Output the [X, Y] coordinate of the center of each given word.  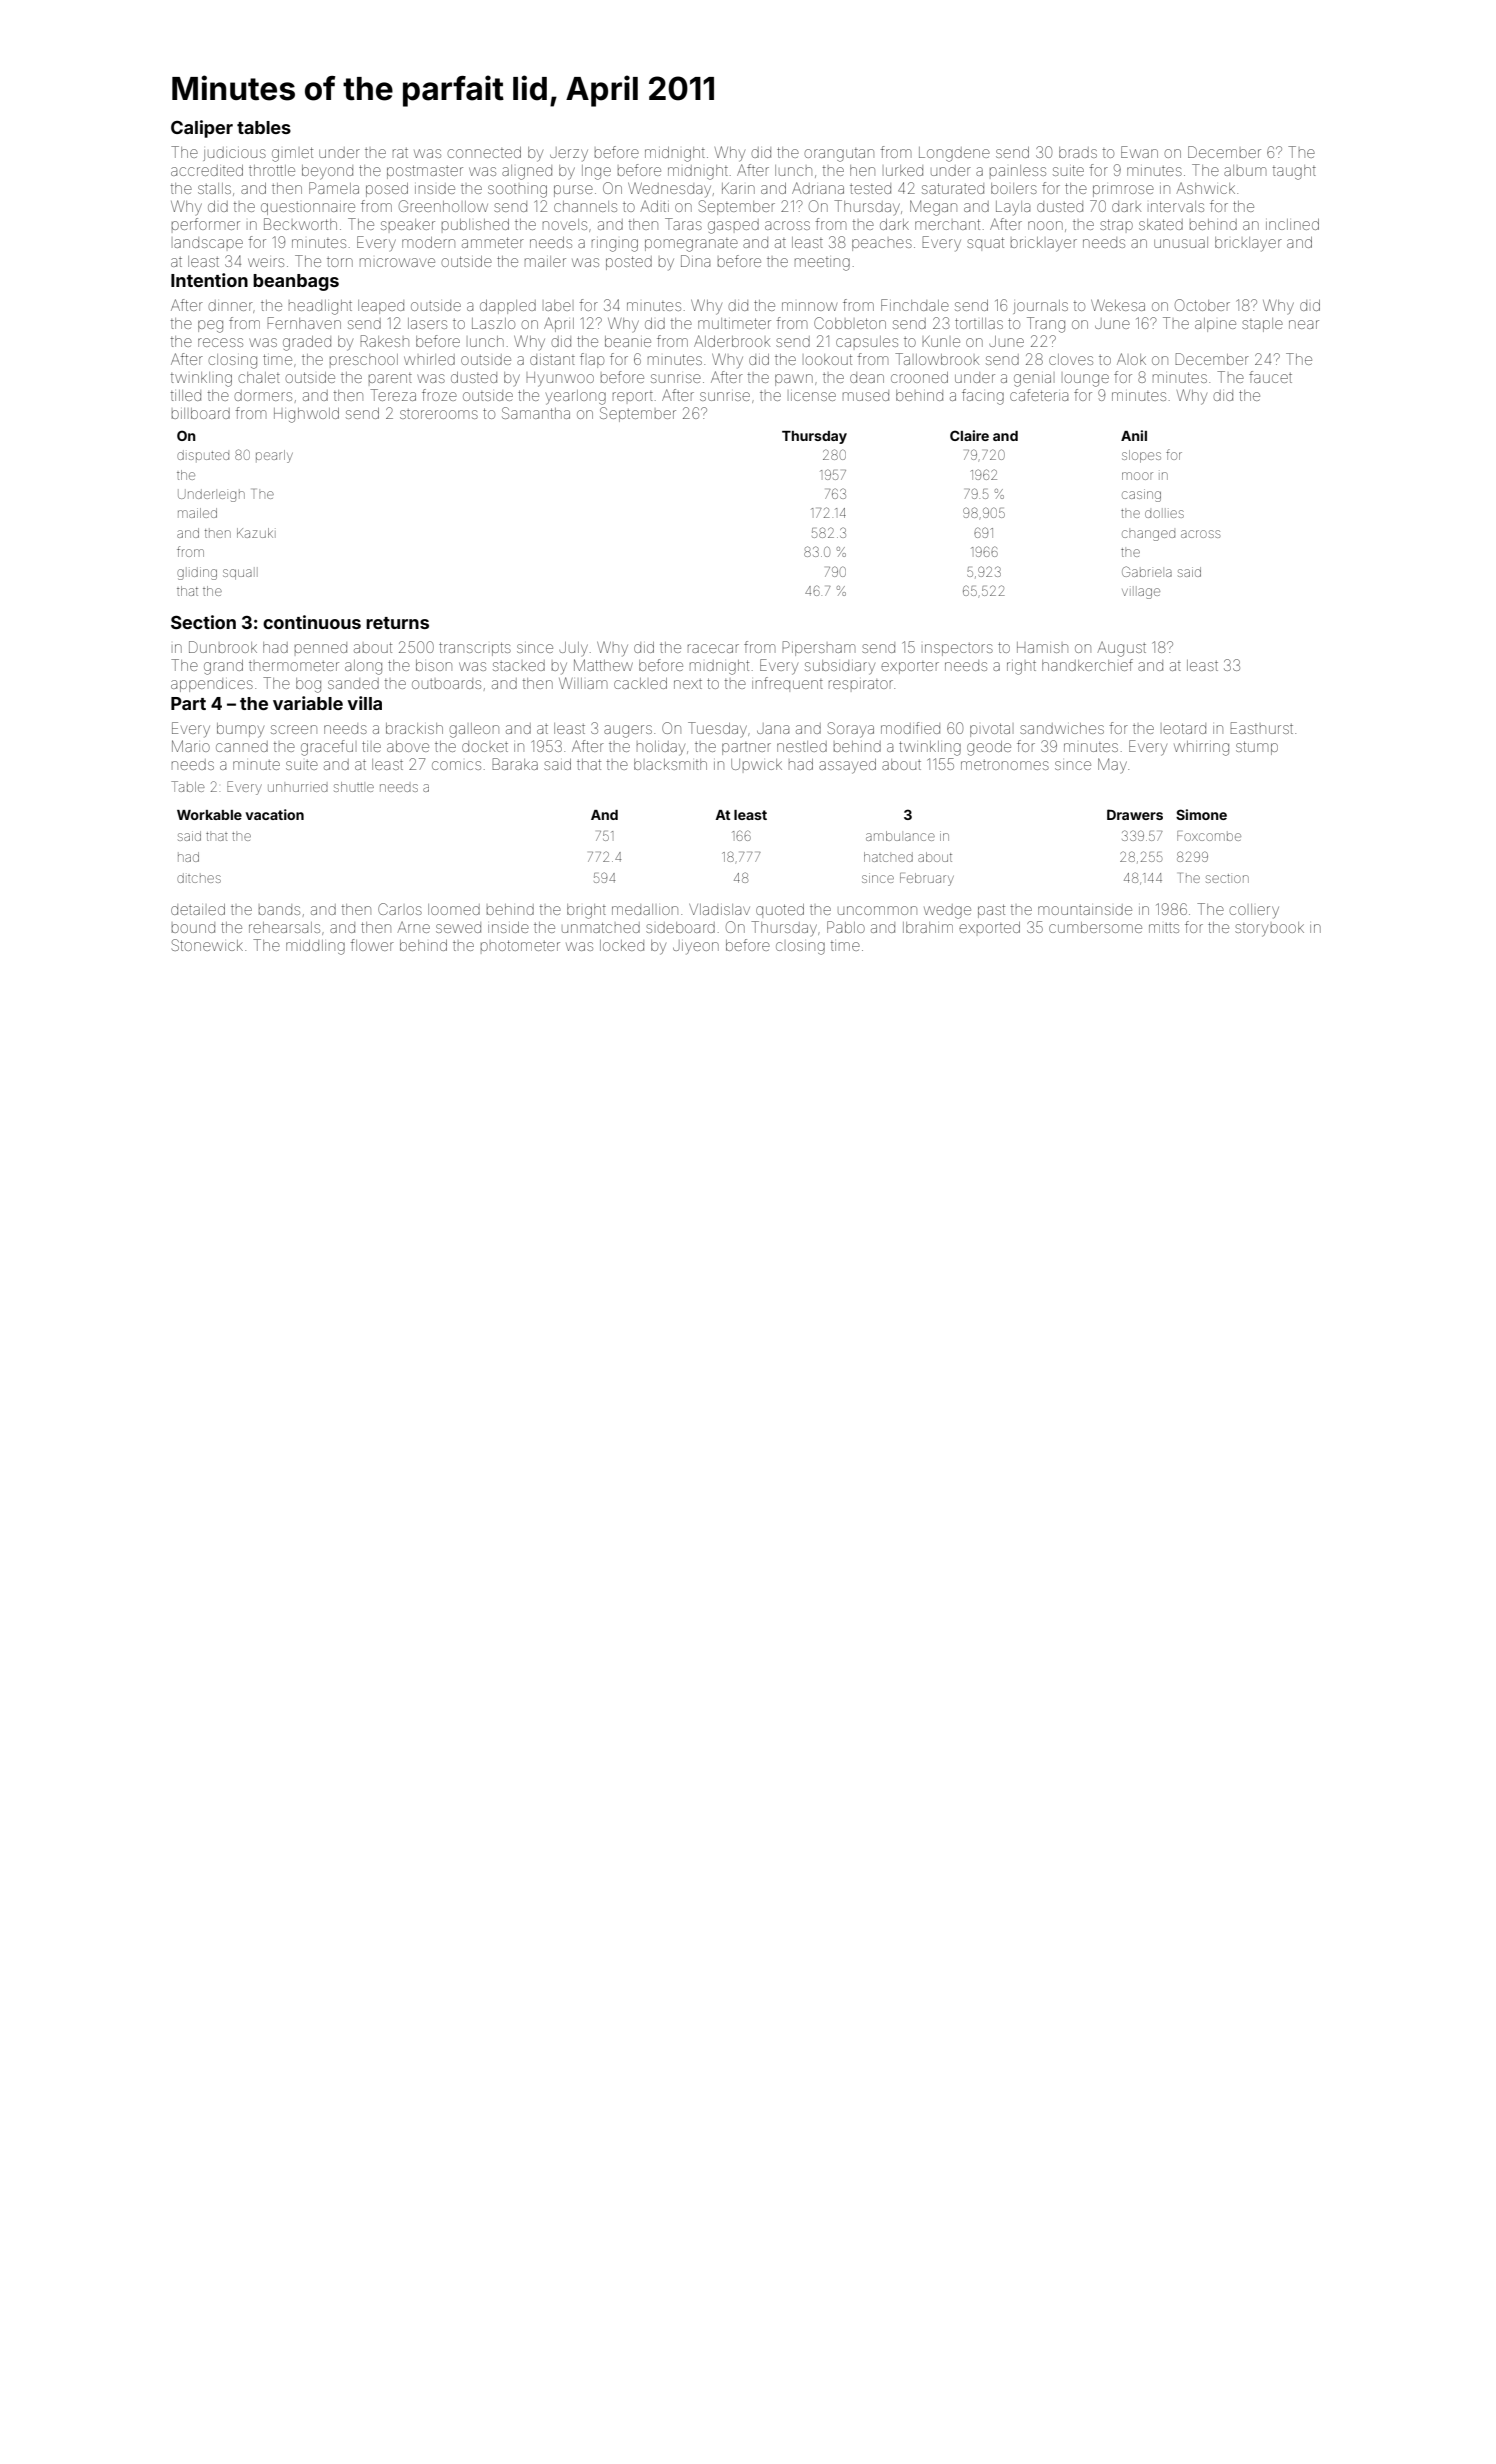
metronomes [1005, 765]
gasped [733, 226]
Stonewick [207, 945]
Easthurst [1262, 728]
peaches [882, 245]
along [363, 667]
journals [1040, 307]
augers [628, 731]
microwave [397, 262]
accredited [207, 170]
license [813, 396]
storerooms [439, 414]
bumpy [240, 730]
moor [1137, 476]
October [1202, 305]
